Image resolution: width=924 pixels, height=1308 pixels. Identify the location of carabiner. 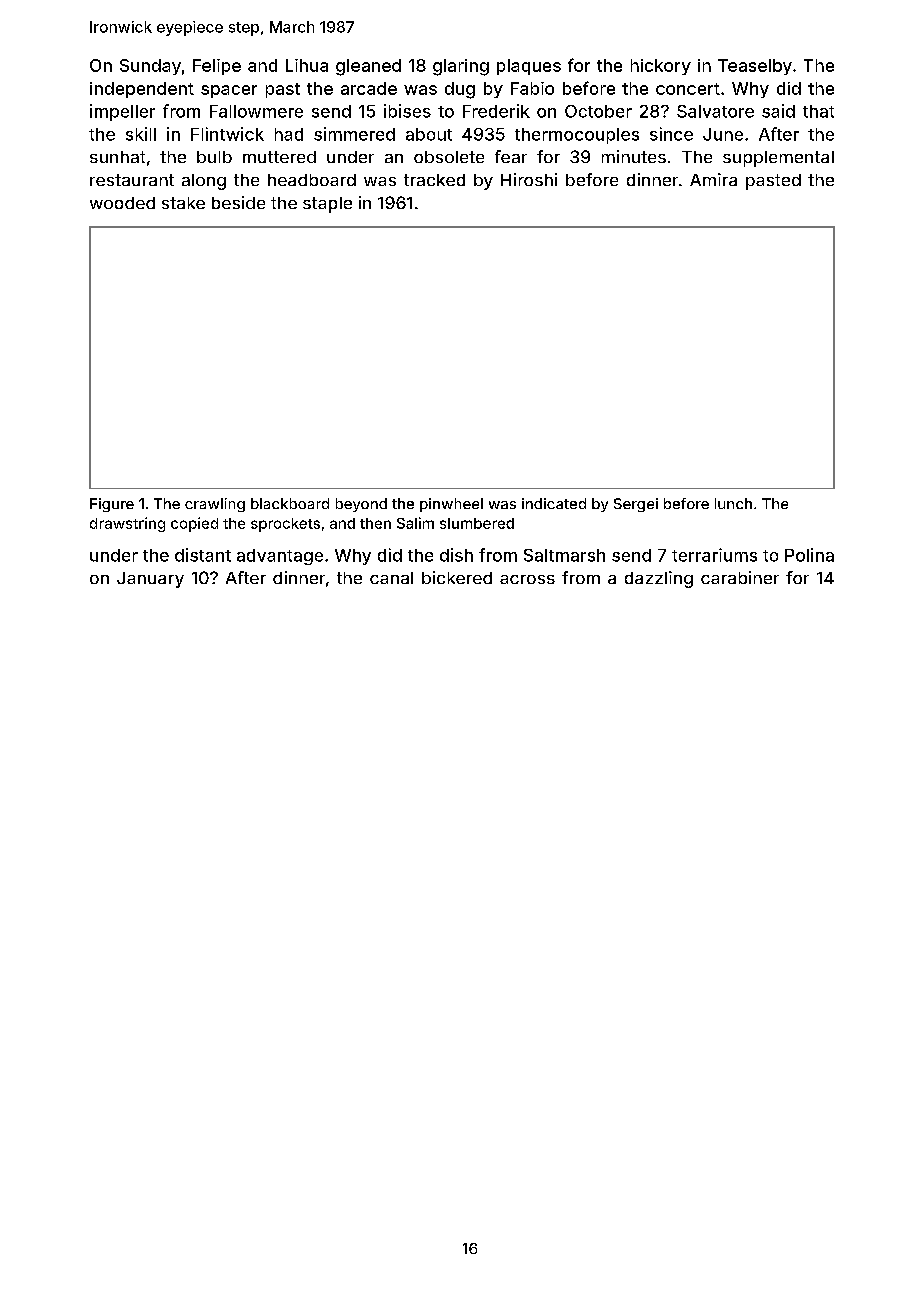
(740, 577).
